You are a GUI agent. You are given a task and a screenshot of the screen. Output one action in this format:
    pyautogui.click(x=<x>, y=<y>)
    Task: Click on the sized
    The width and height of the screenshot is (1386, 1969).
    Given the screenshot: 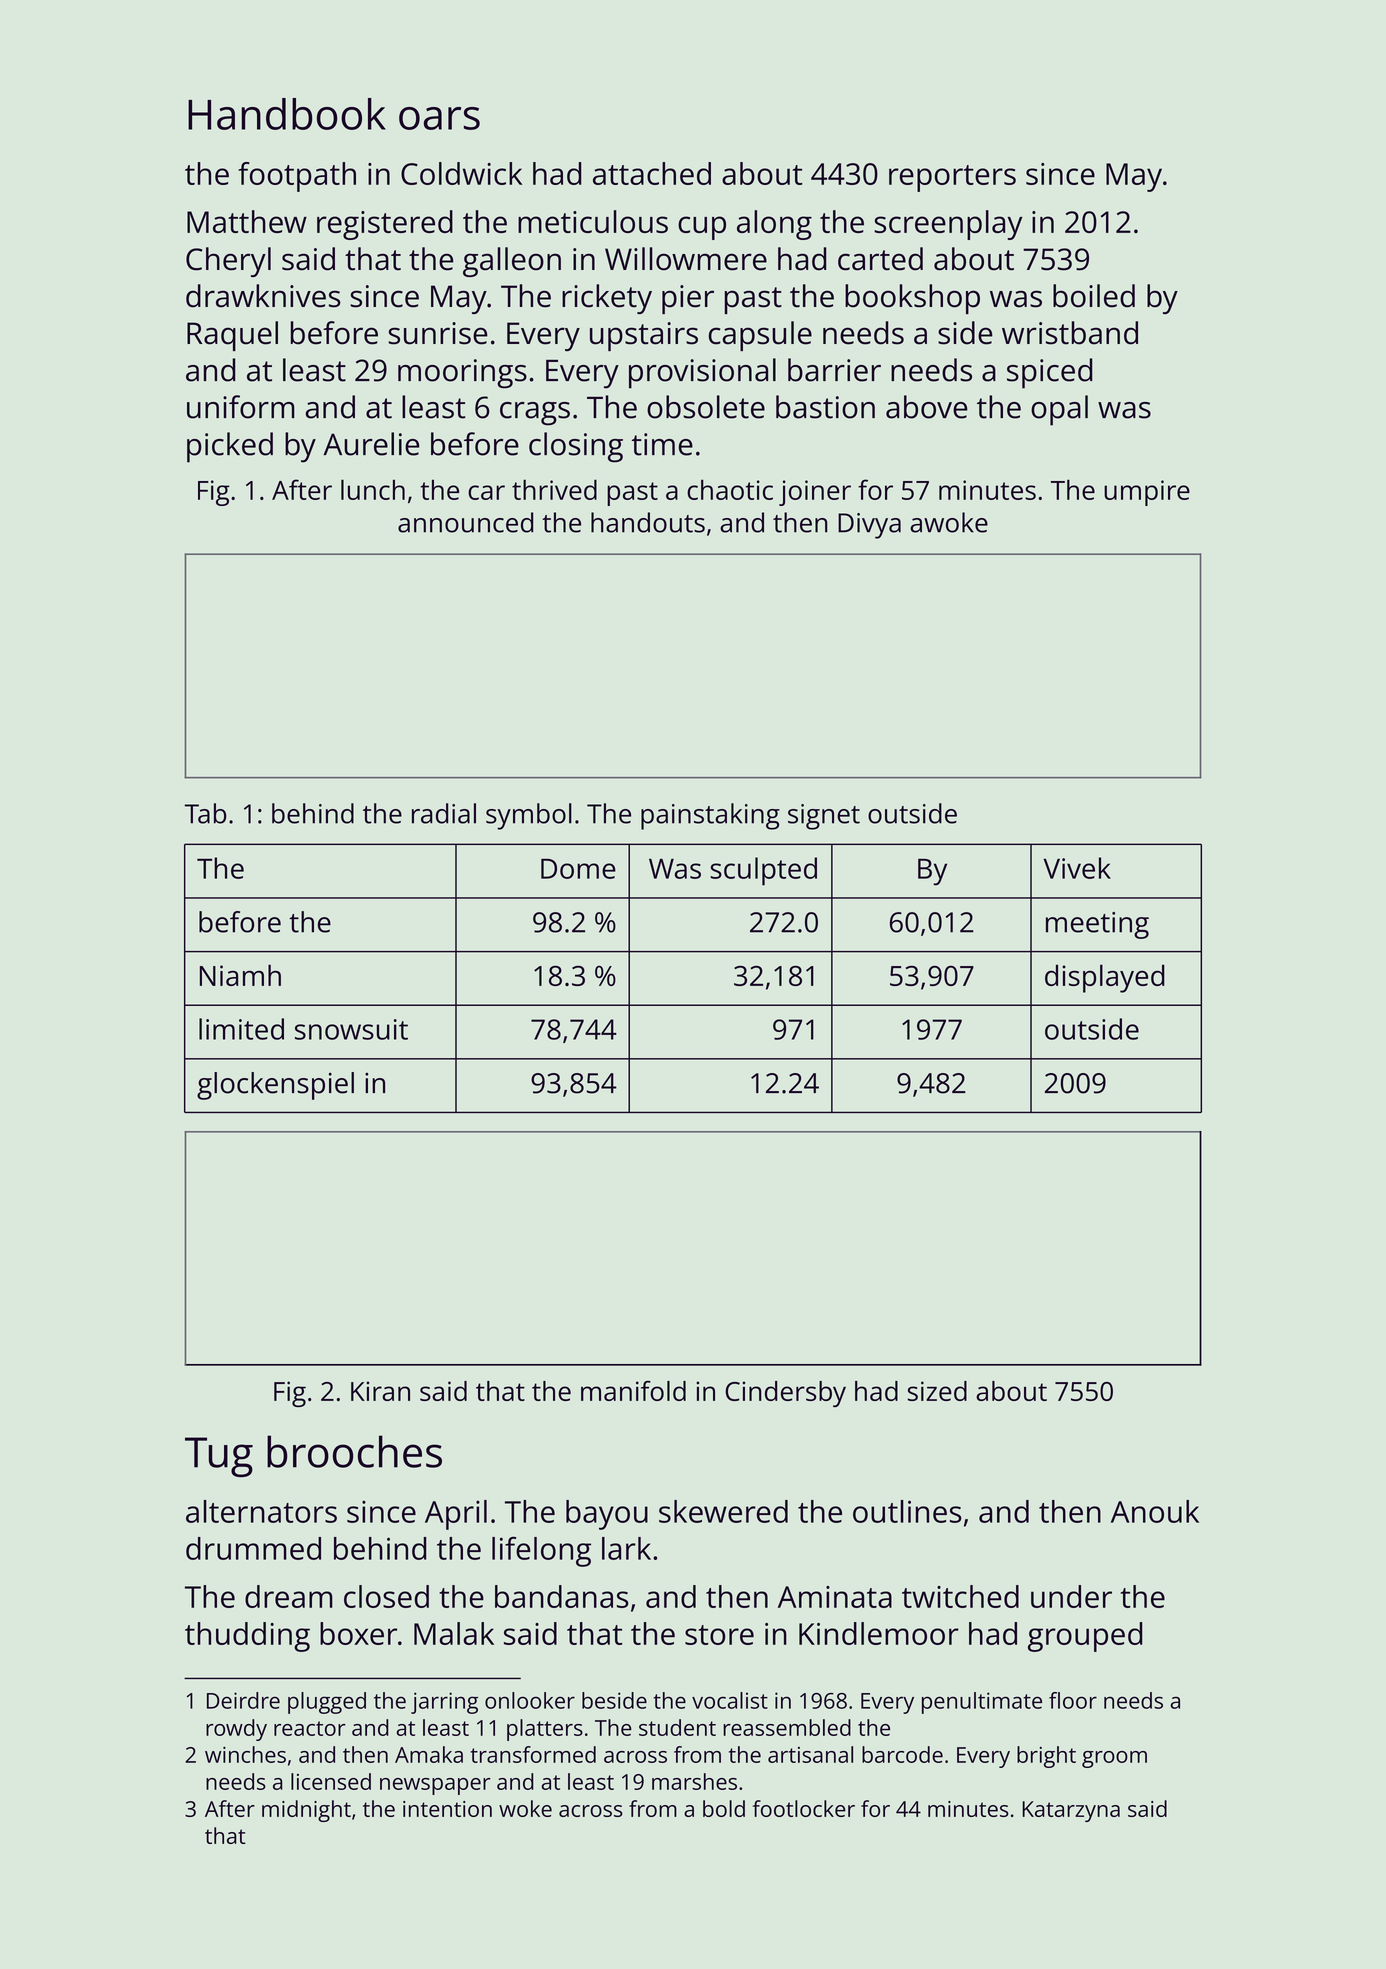 What is the action you would take?
    pyautogui.click(x=937, y=1391)
